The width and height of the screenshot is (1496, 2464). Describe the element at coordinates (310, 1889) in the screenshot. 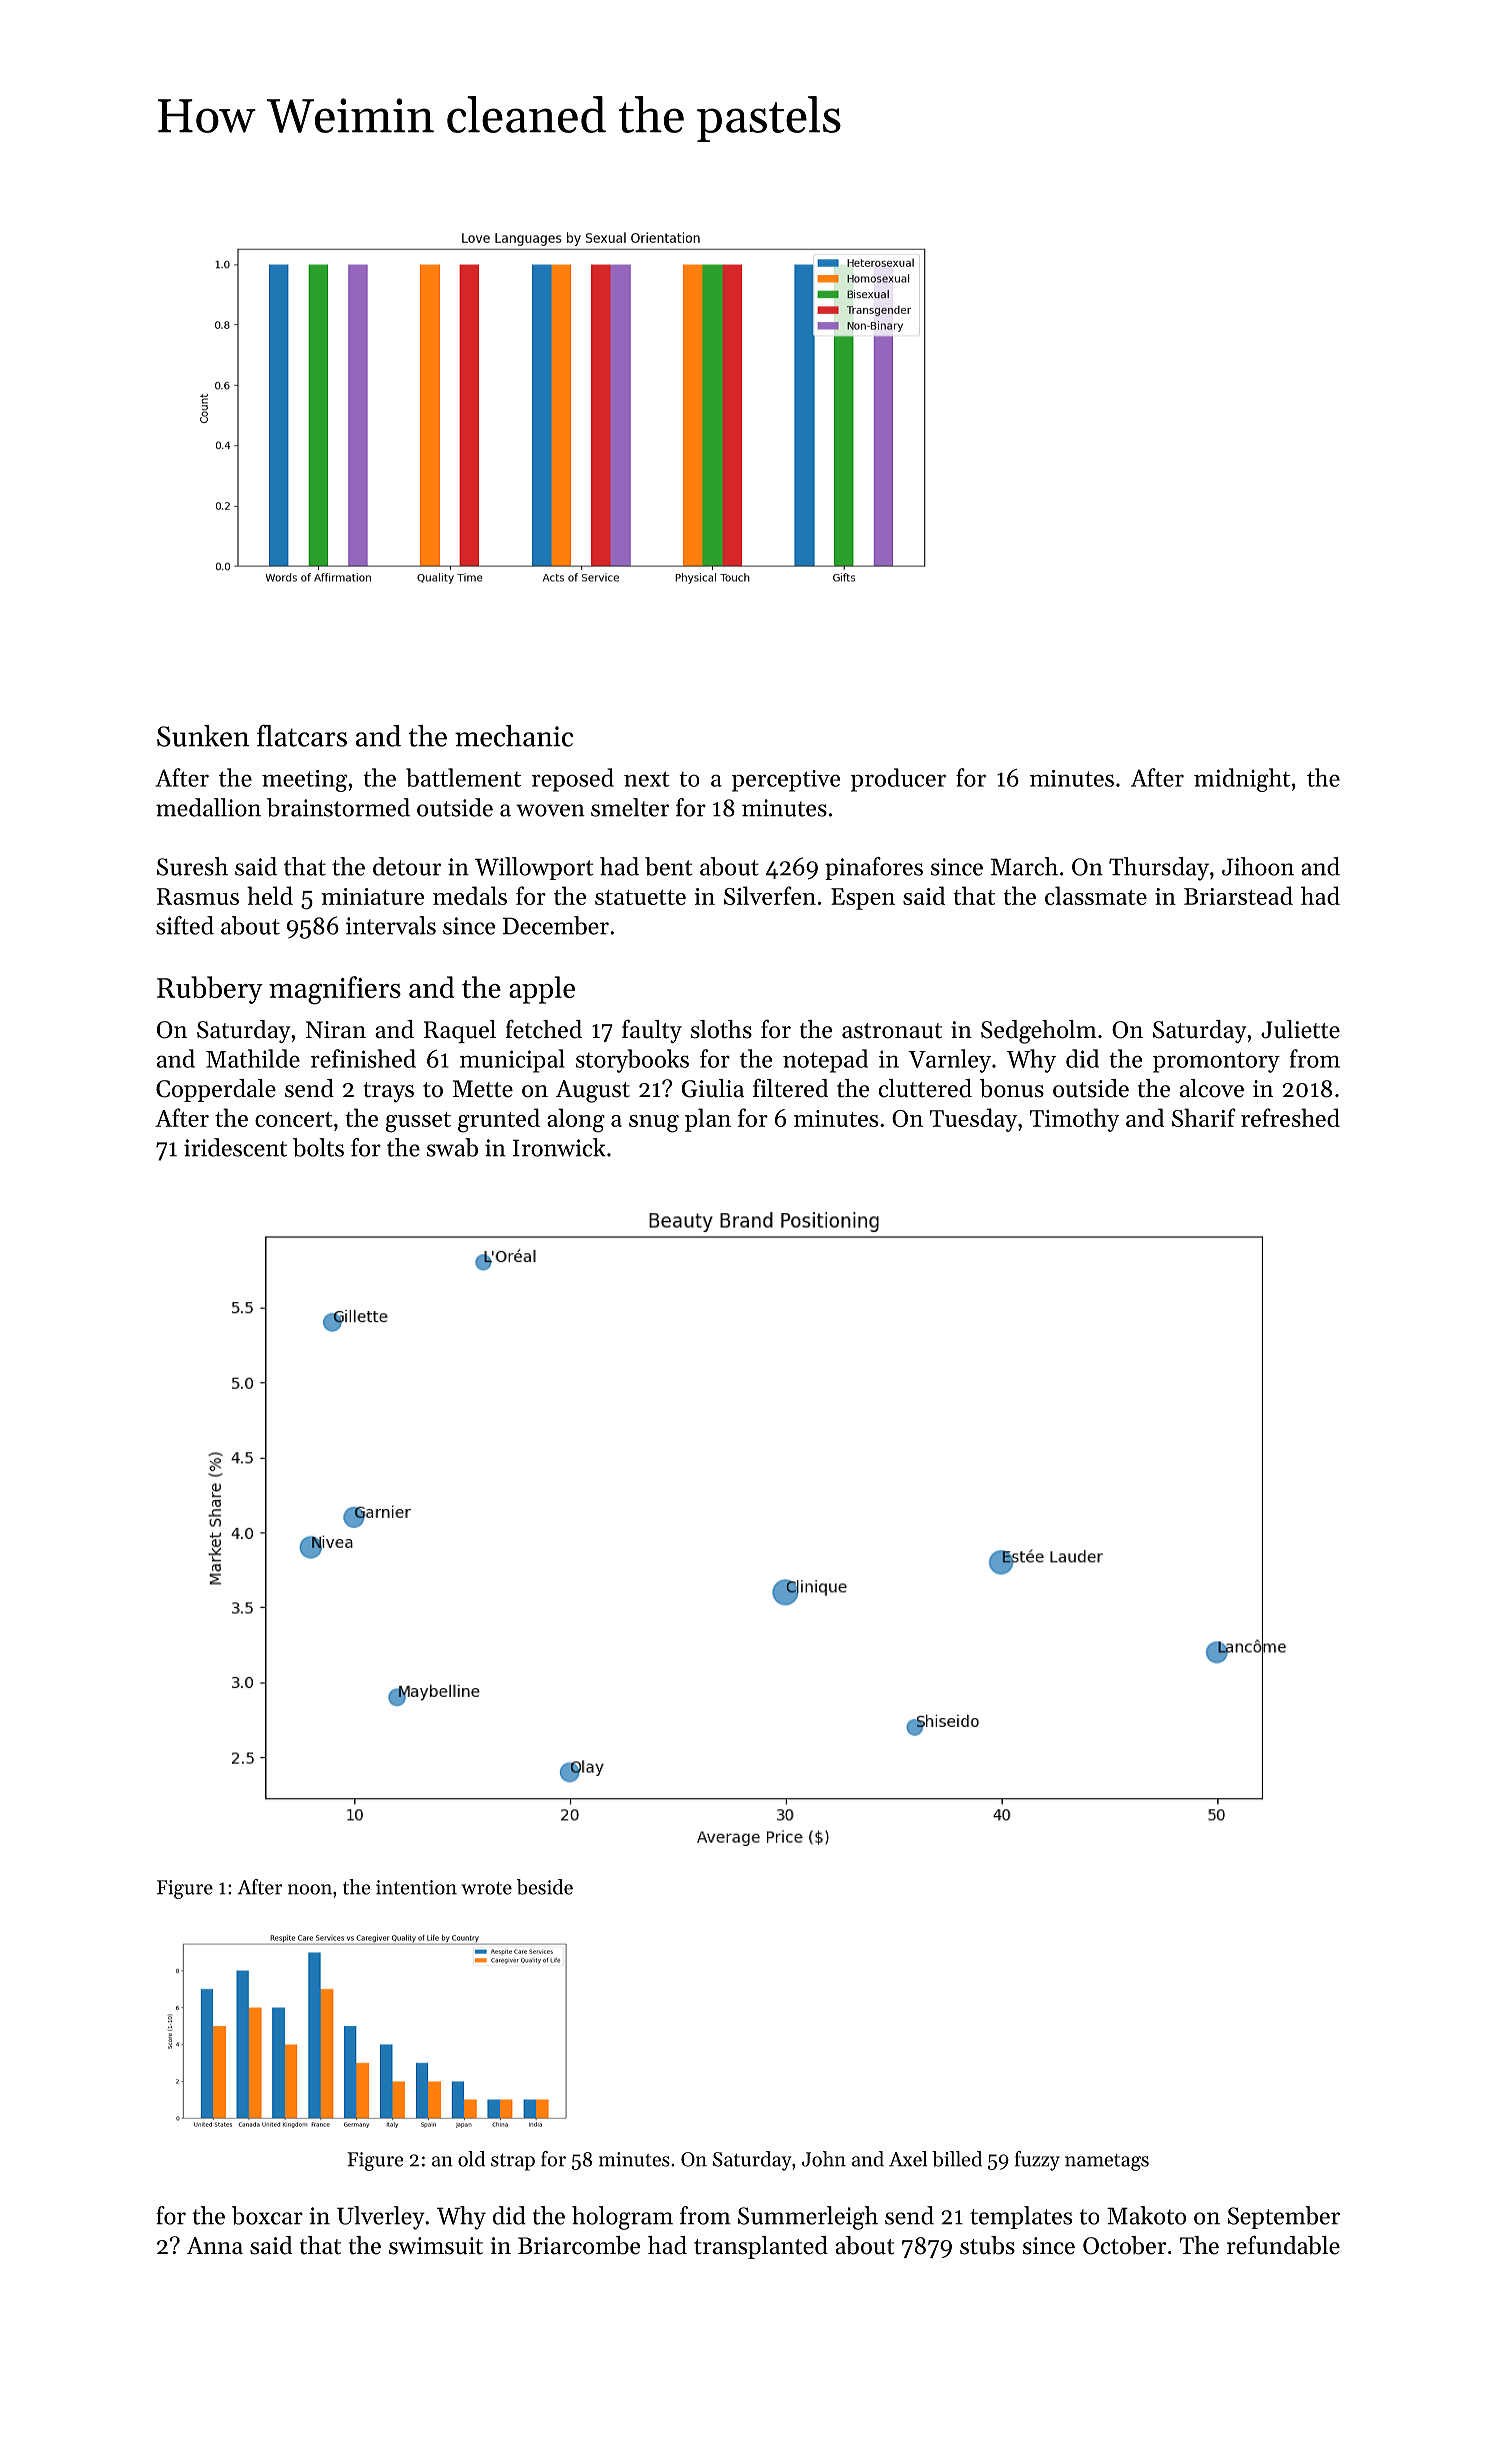

I see `noon` at that location.
